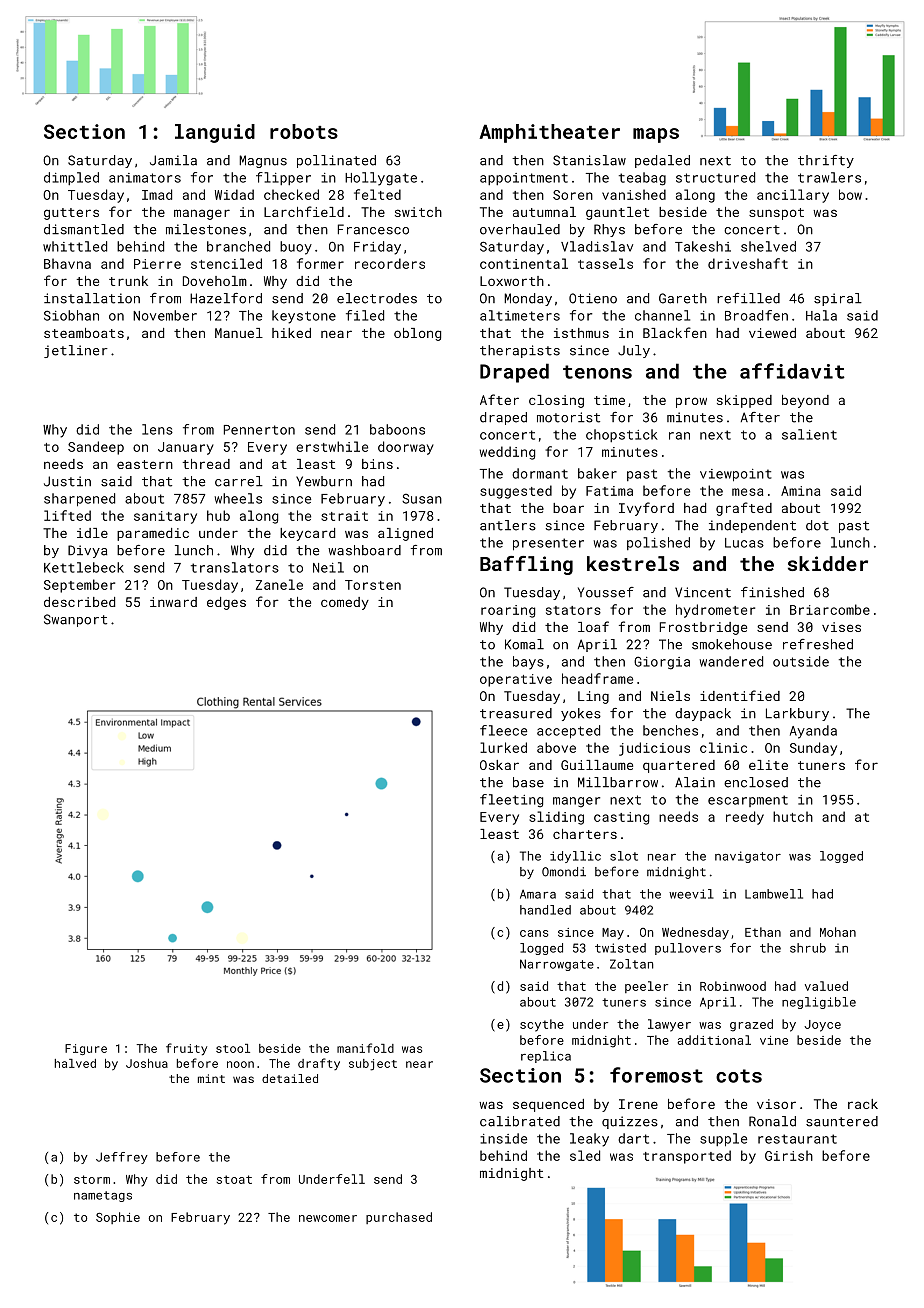 The height and width of the screenshot is (1308, 924). Describe the element at coordinates (609, 230) in the screenshot. I see `Rhys` at that location.
